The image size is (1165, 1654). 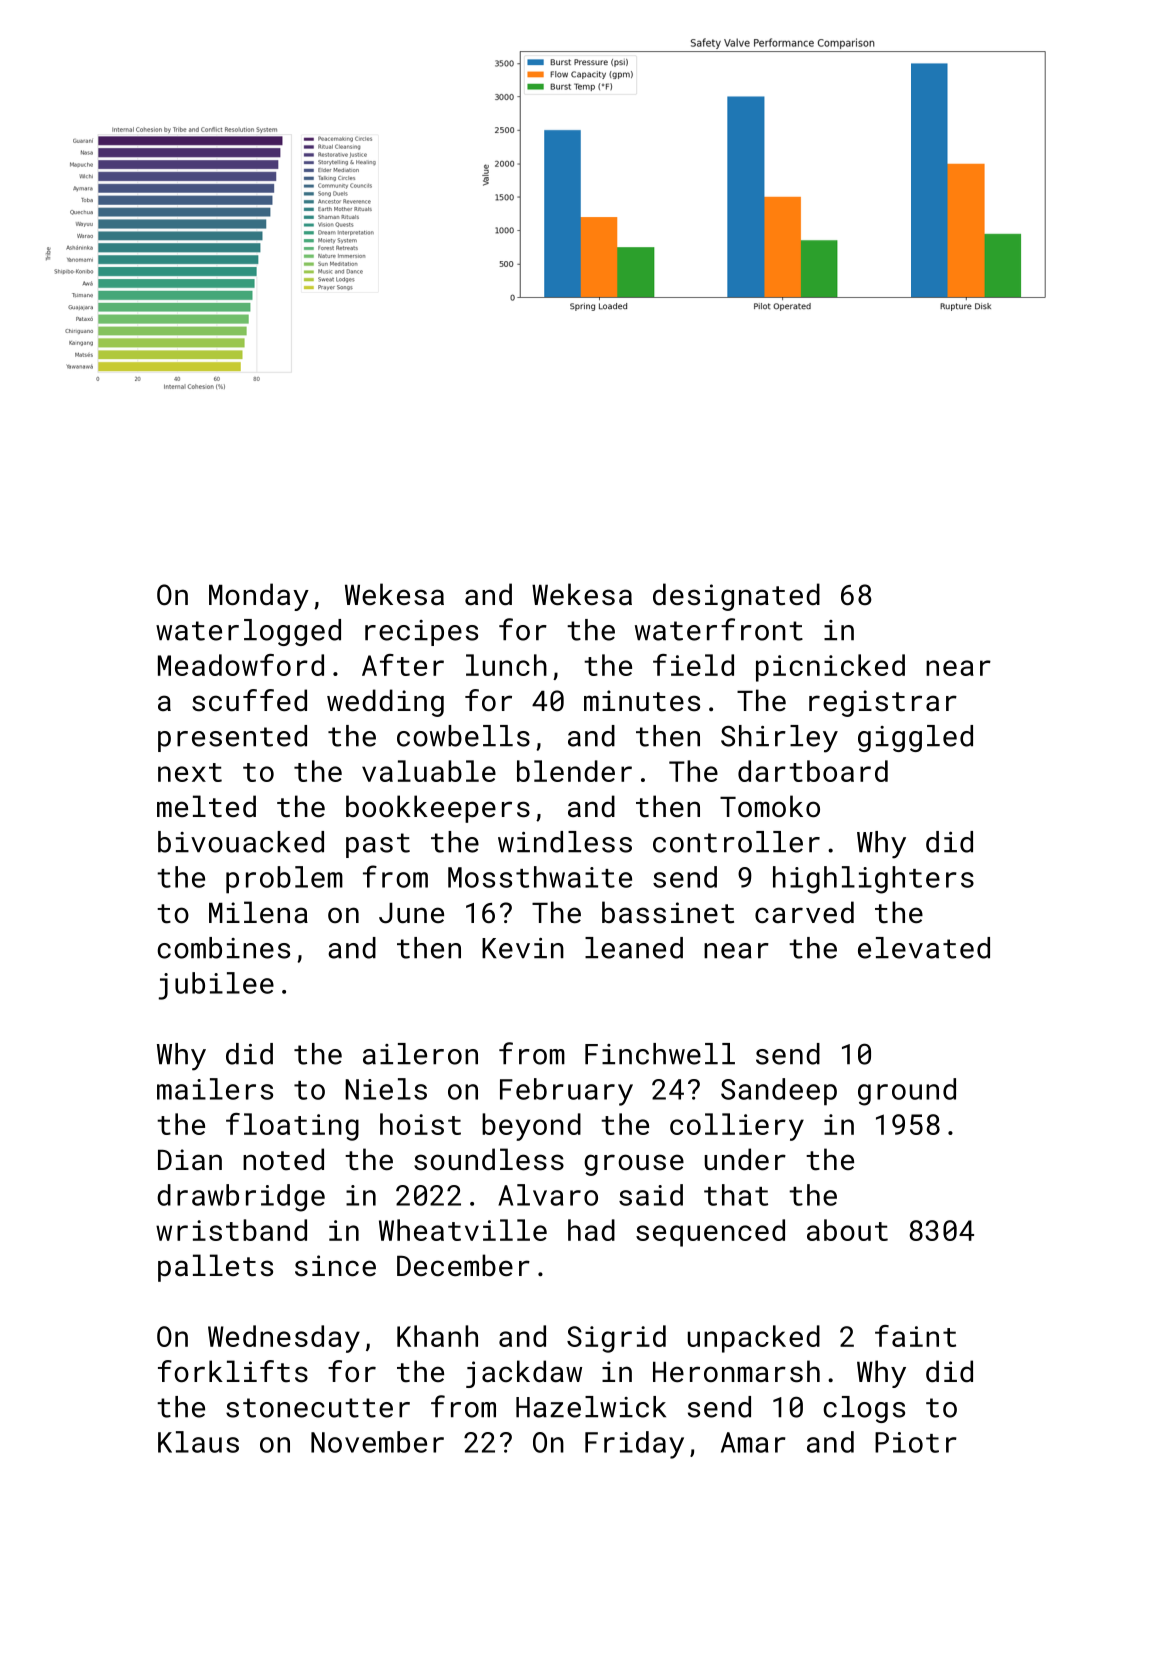 I want to click on beyond, so click(x=531, y=1127).
